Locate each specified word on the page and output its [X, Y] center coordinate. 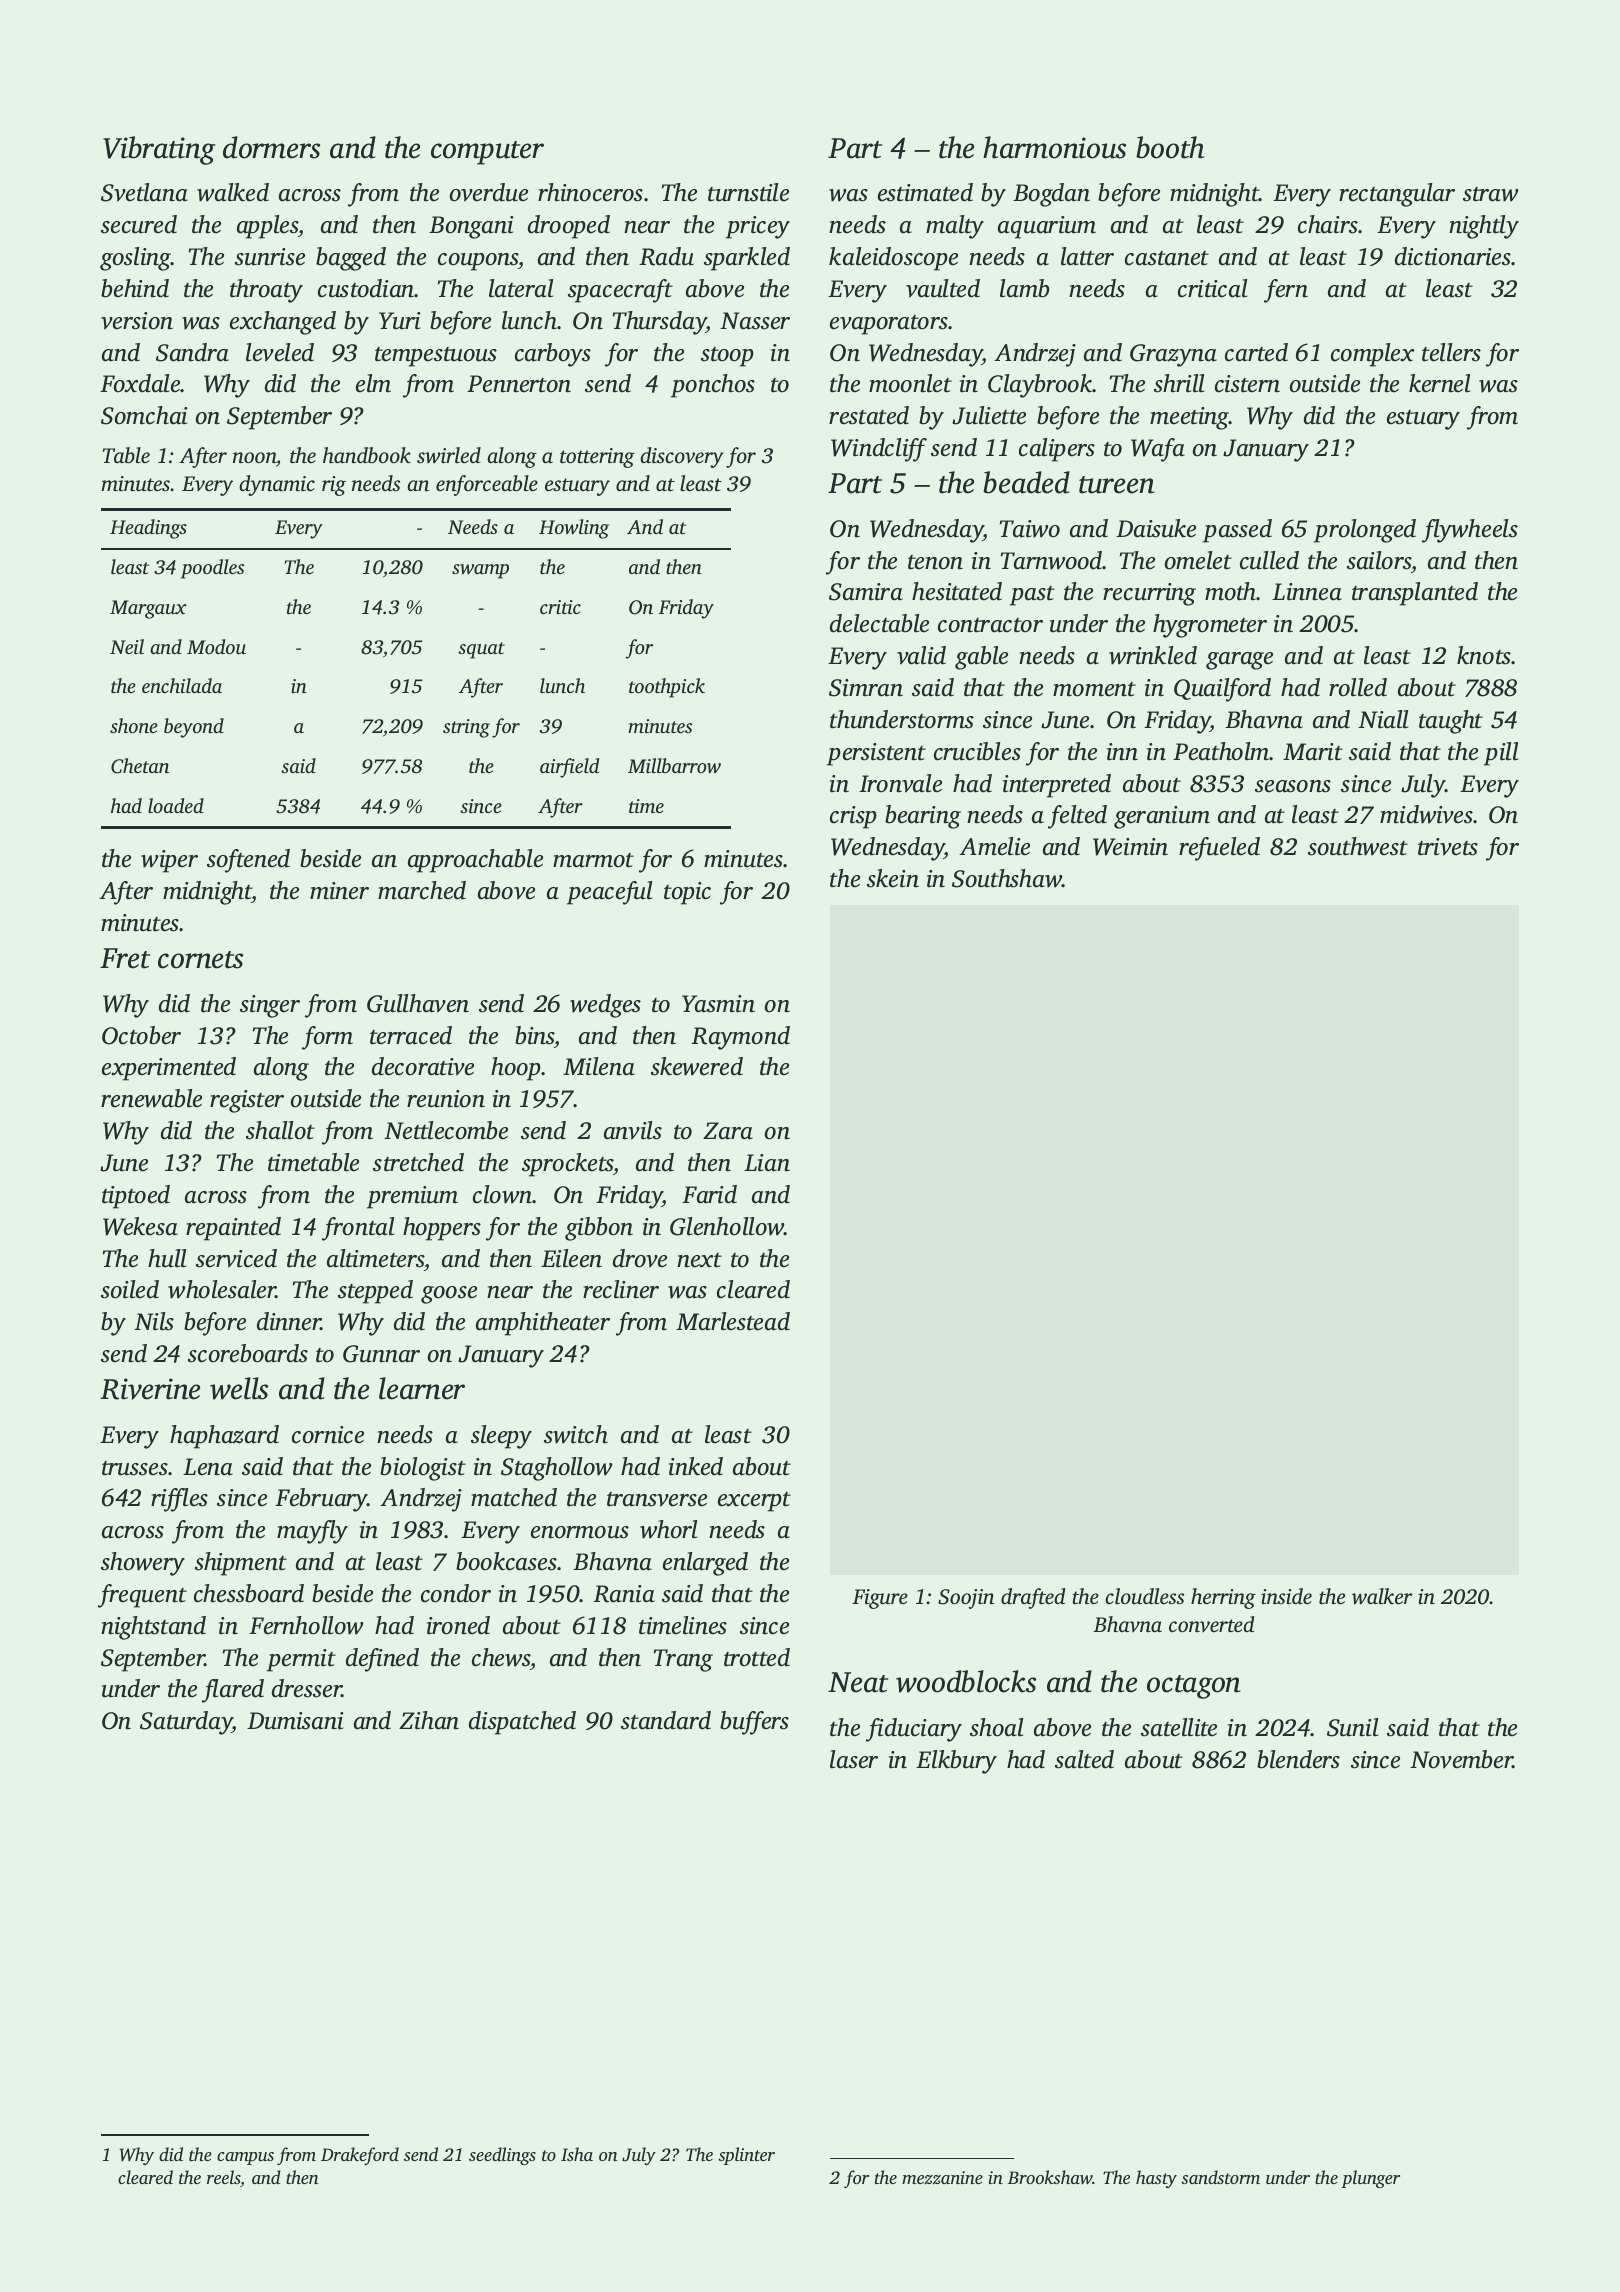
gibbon [599, 1229]
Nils [154, 1321]
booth [1170, 147]
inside [1286, 1596]
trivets [1448, 847]
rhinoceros [590, 192]
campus [245, 2158]
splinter [746, 2156]
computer [487, 153]
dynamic [277, 485]
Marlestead [733, 1321]
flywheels [1470, 531]
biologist [423, 1469]
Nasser [755, 321]
